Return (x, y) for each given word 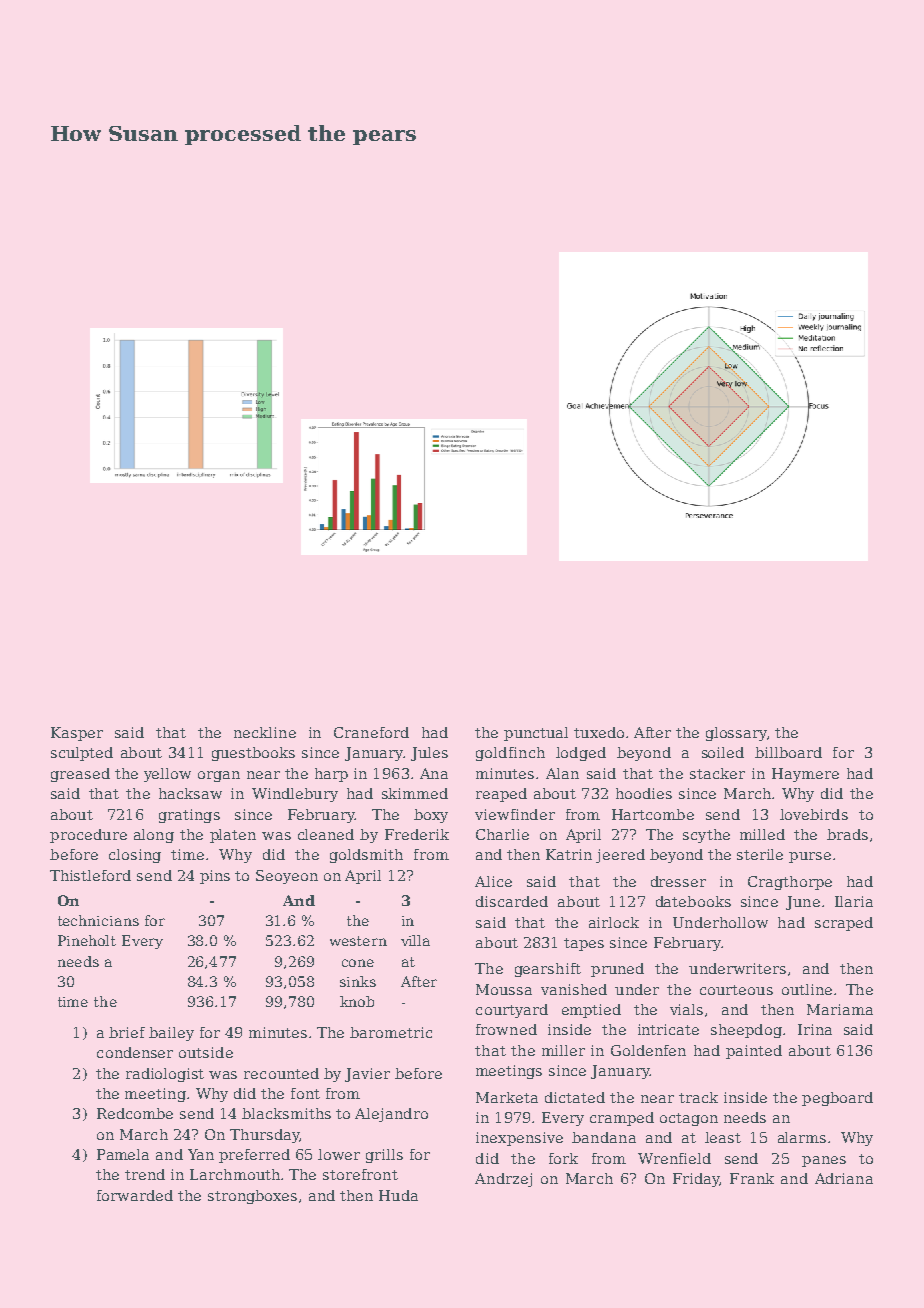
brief (127, 1032)
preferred (254, 1156)
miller (563, 1050)
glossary (736, 734)
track (698, 1097)
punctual (536, 734)
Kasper (77, 734)
